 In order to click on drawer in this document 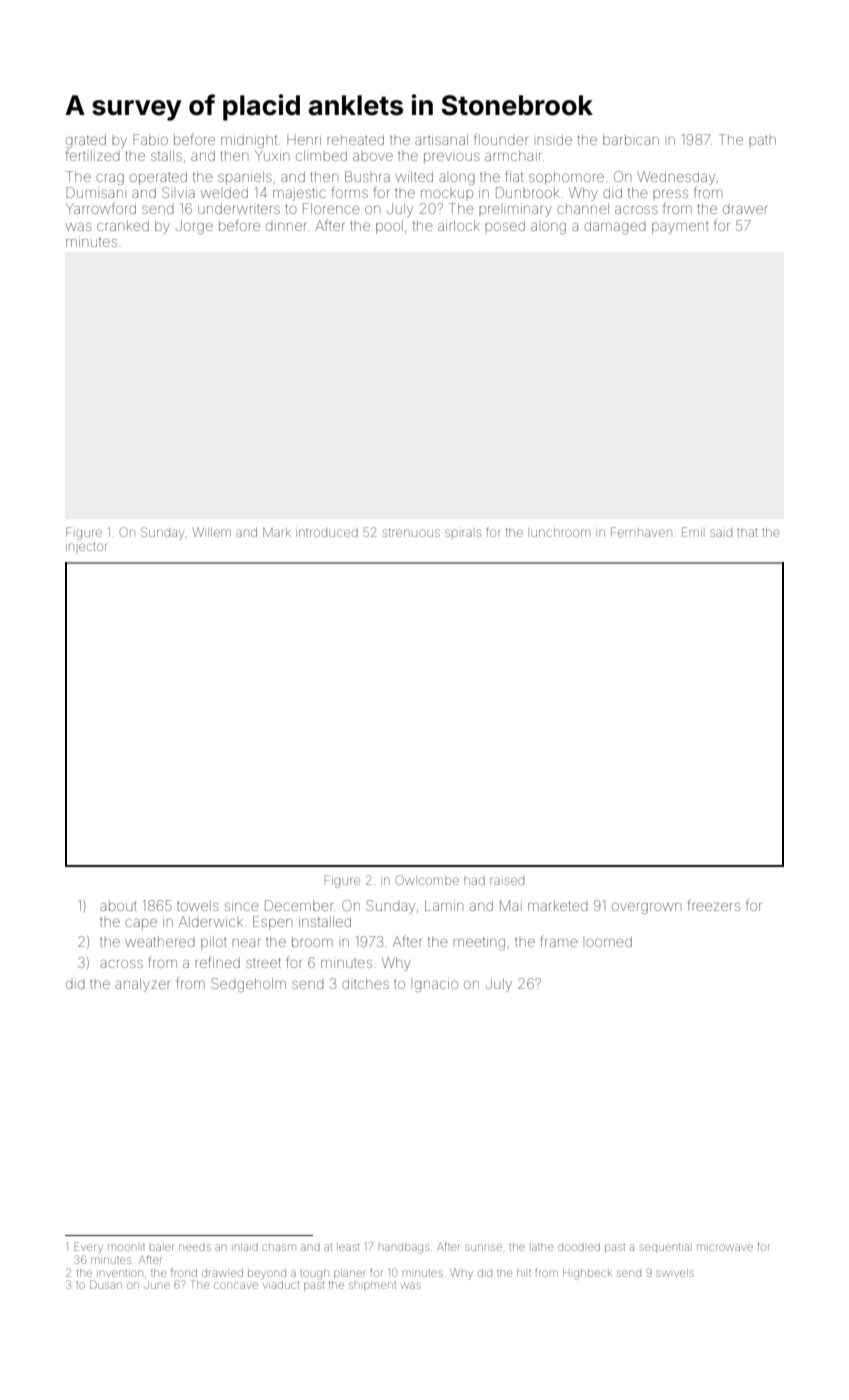, I will do `click(745, 210)`.
